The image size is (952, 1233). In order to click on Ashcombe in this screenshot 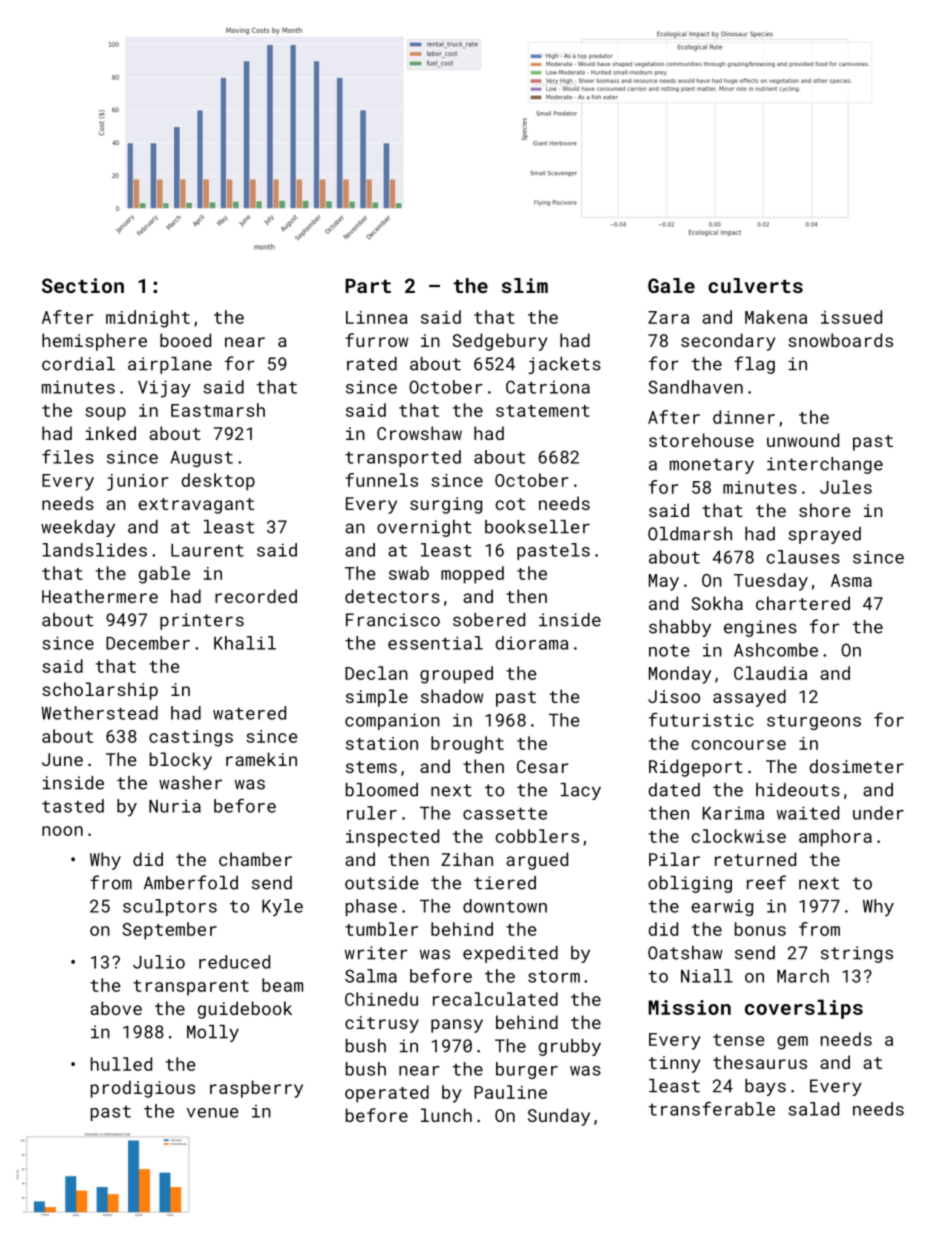, I will do `click(776, 650)`.
